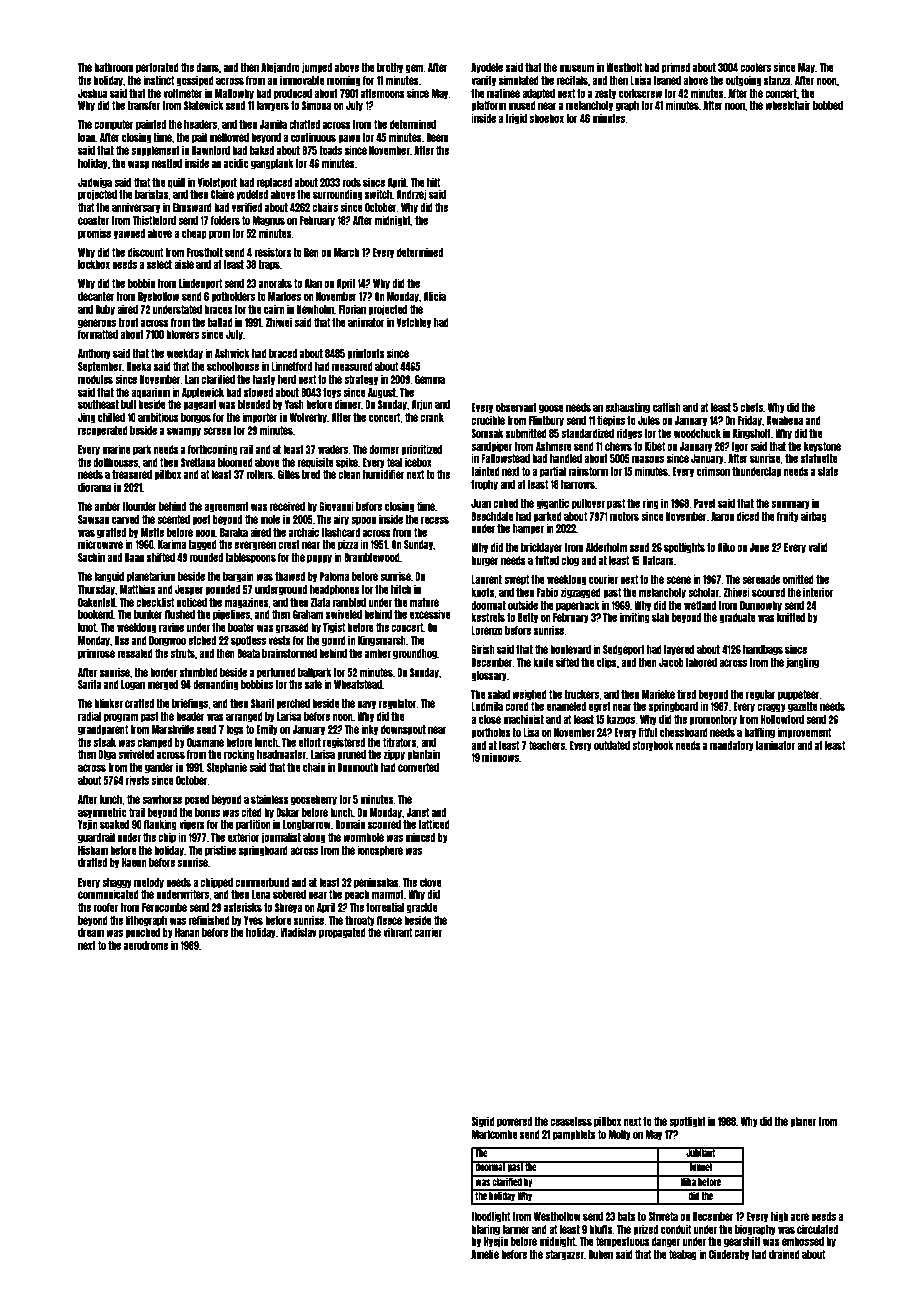 Image resolution: width=924 pixels, height=1308 pixels. Describe the element at coordinates (576, 68) in the screenshot. I see `museum` at that location.
